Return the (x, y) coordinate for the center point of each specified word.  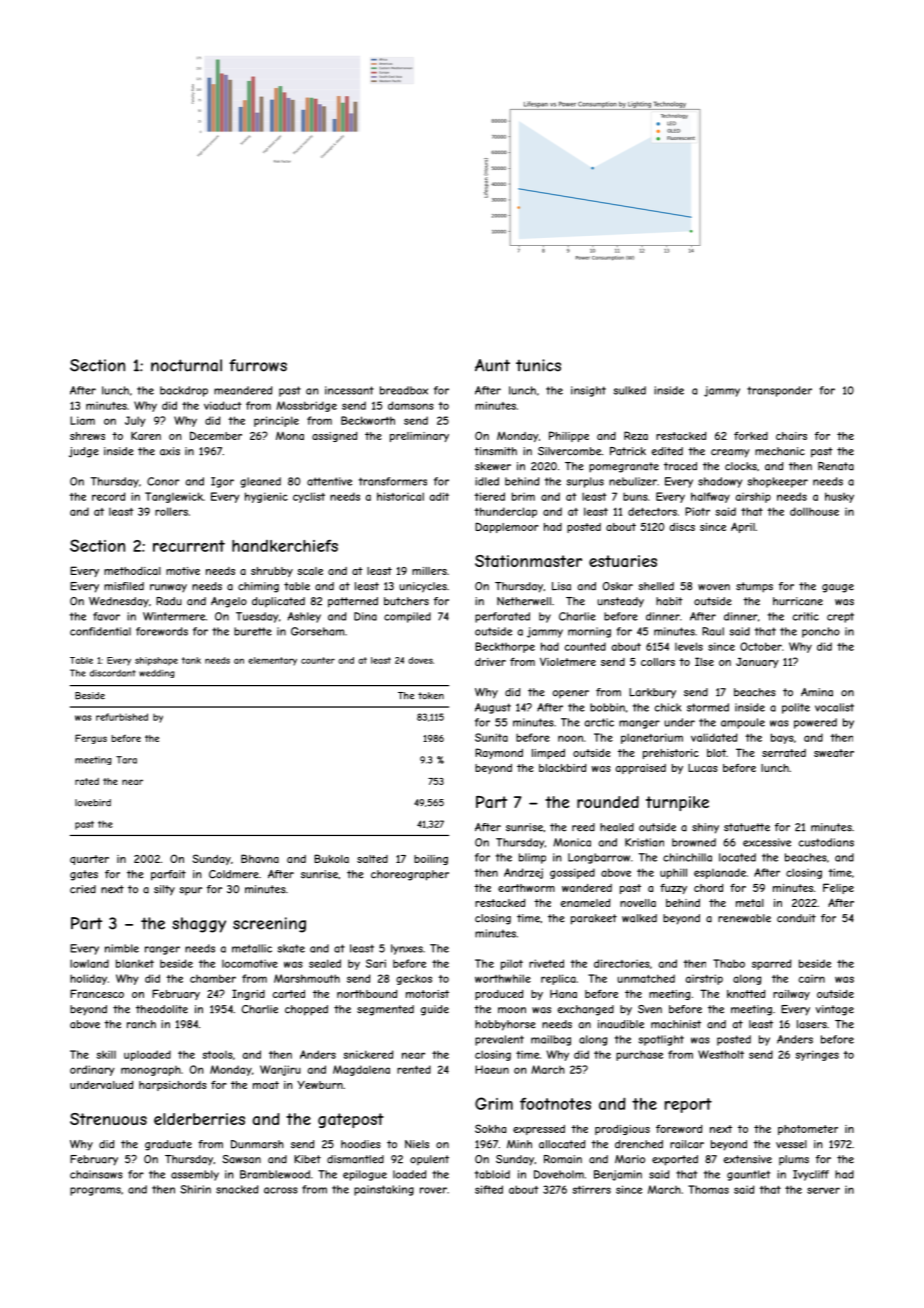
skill (106, 1055)
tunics (538, 365)
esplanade (720, 873)
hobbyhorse (505, 1025)
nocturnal (186, 365)
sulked (630, 390)
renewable (744, 918)
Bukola (331, 858)
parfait (168, 875)
